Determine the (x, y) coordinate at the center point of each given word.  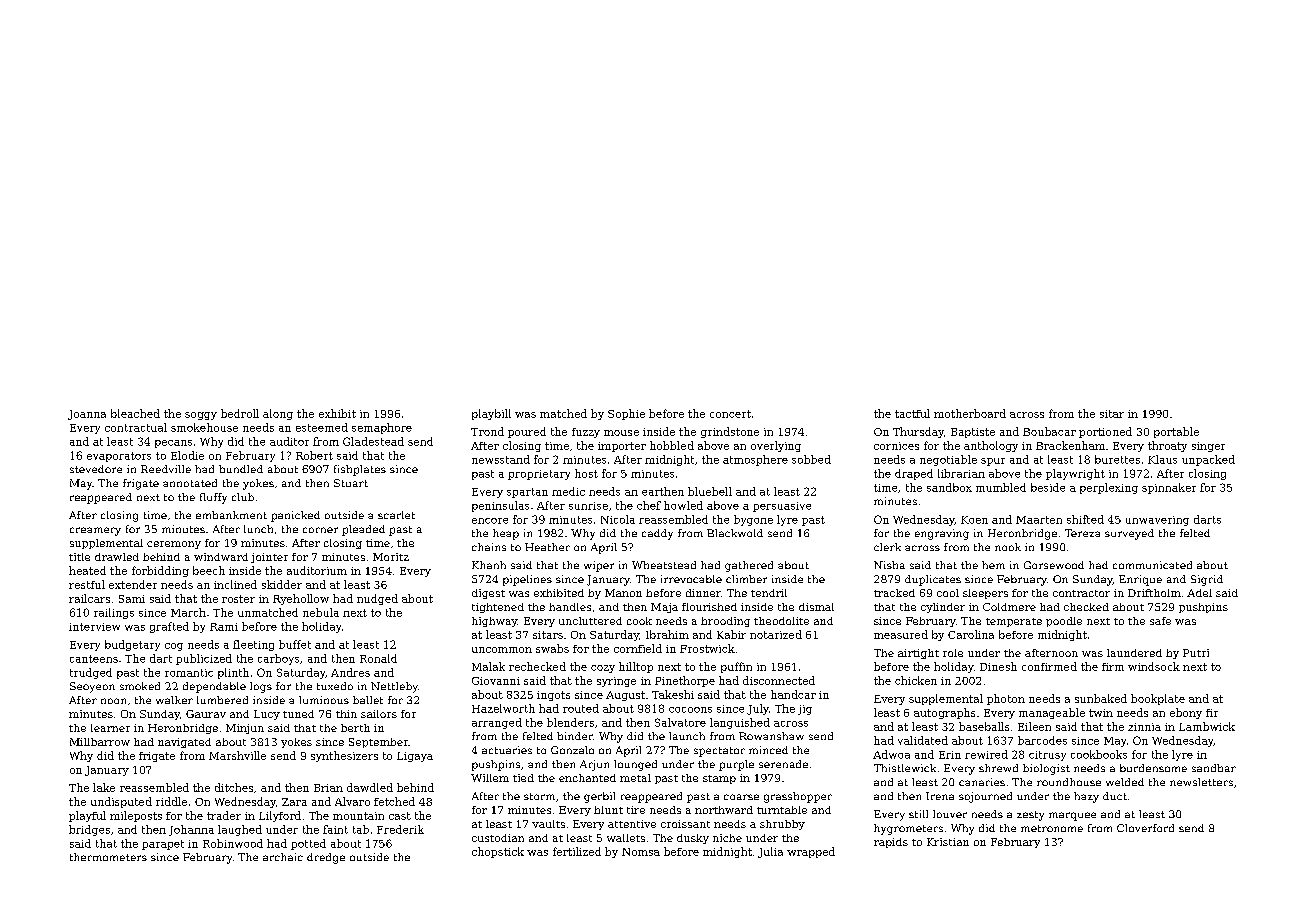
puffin (736, 667)
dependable (214, 687)
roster (238, 599)
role (953, 653)
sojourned (985, 797)
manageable (1052, 713)
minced (768, 750)
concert (730, 414)
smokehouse (204, 427)
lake (104, 787)
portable (1176, 432)
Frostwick (707, 648)
